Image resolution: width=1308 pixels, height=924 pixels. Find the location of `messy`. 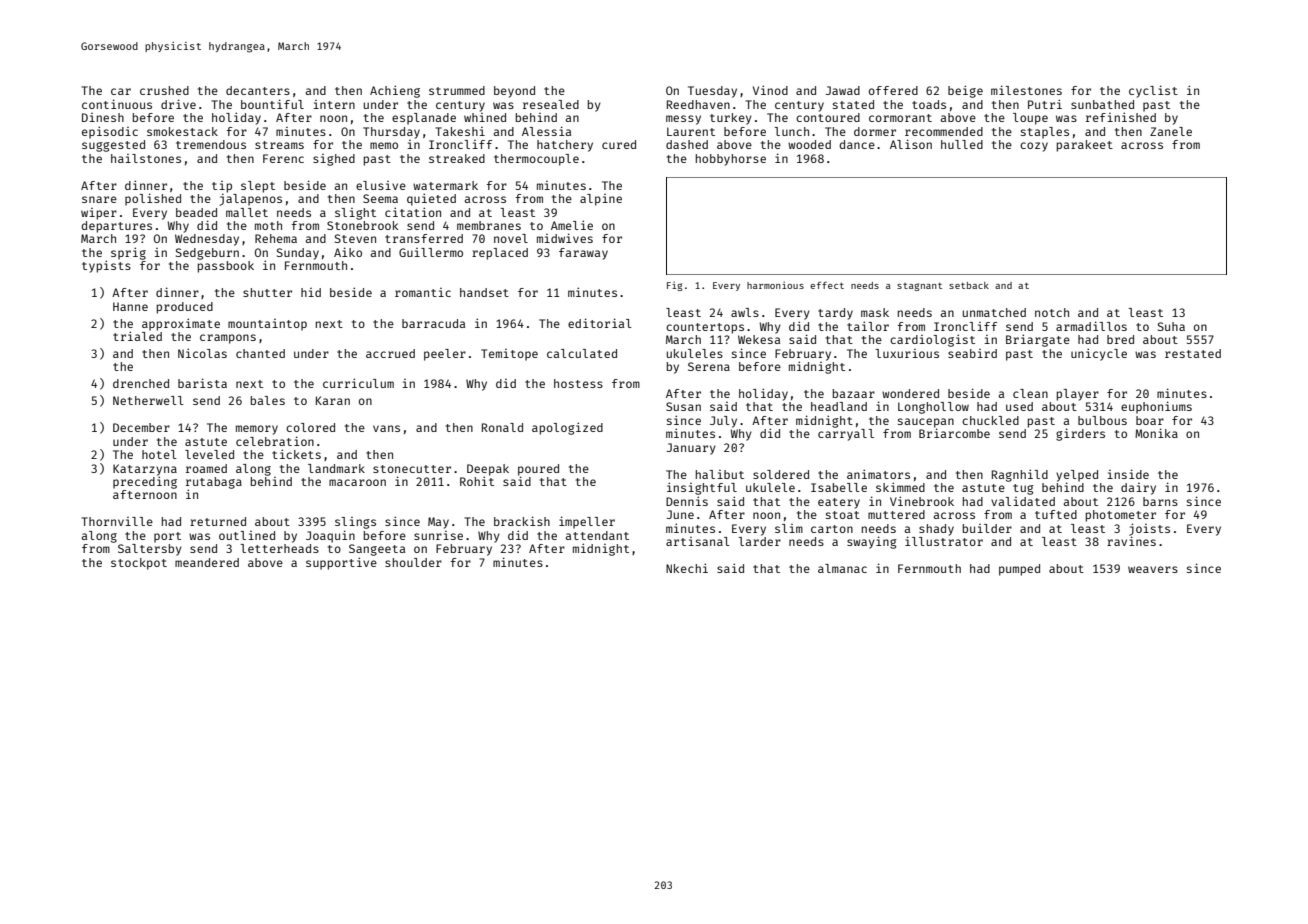

messy is located at coordinates (683, 120).
